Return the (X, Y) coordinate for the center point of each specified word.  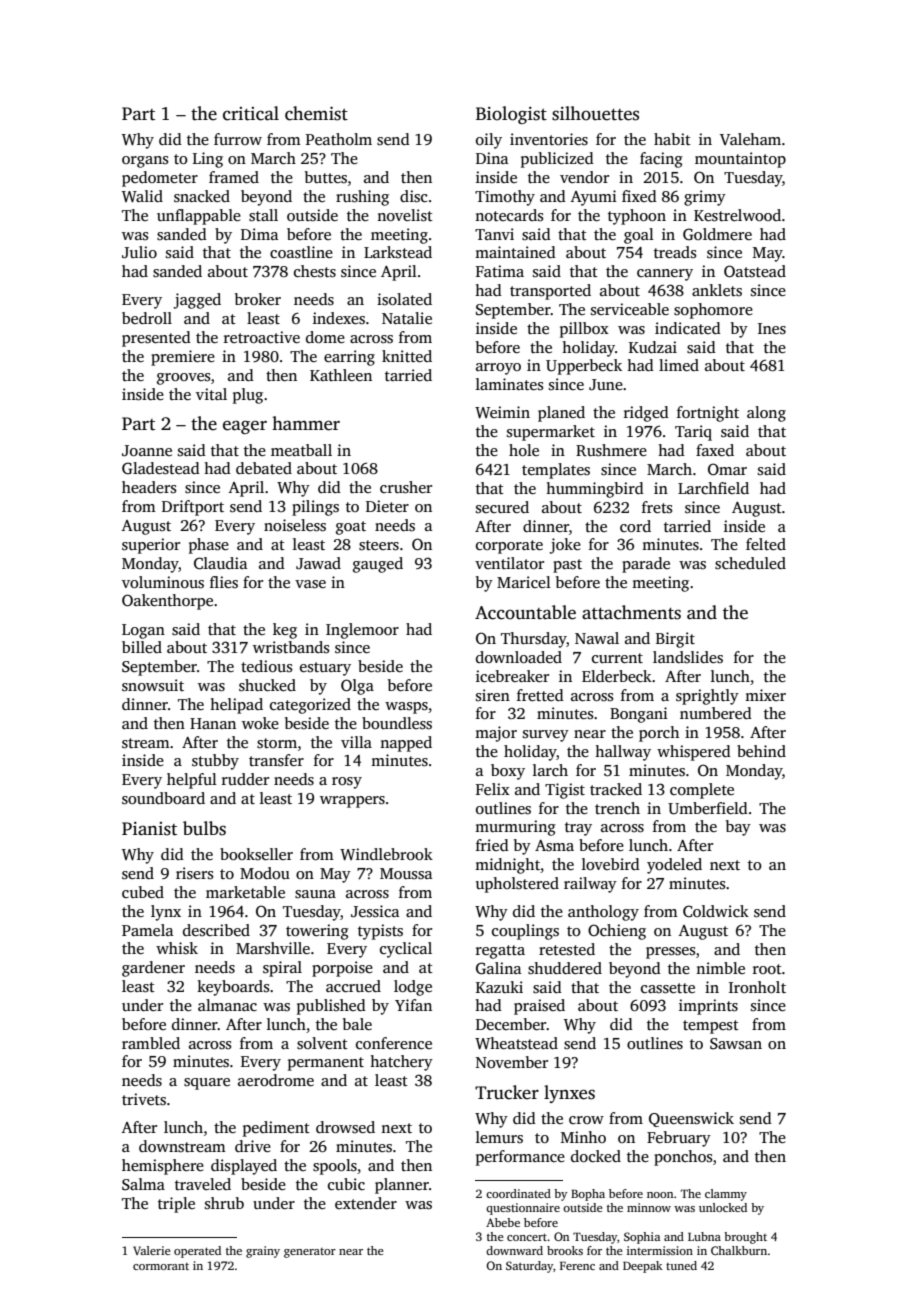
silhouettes (595, 113)
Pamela (147, 930)
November (512, 1062)
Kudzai (653, 347)
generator (310, 1253)
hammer (306, 423)
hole (524, 450)
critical (251, 113)
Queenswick (691, 1119)
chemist (316, 113)
